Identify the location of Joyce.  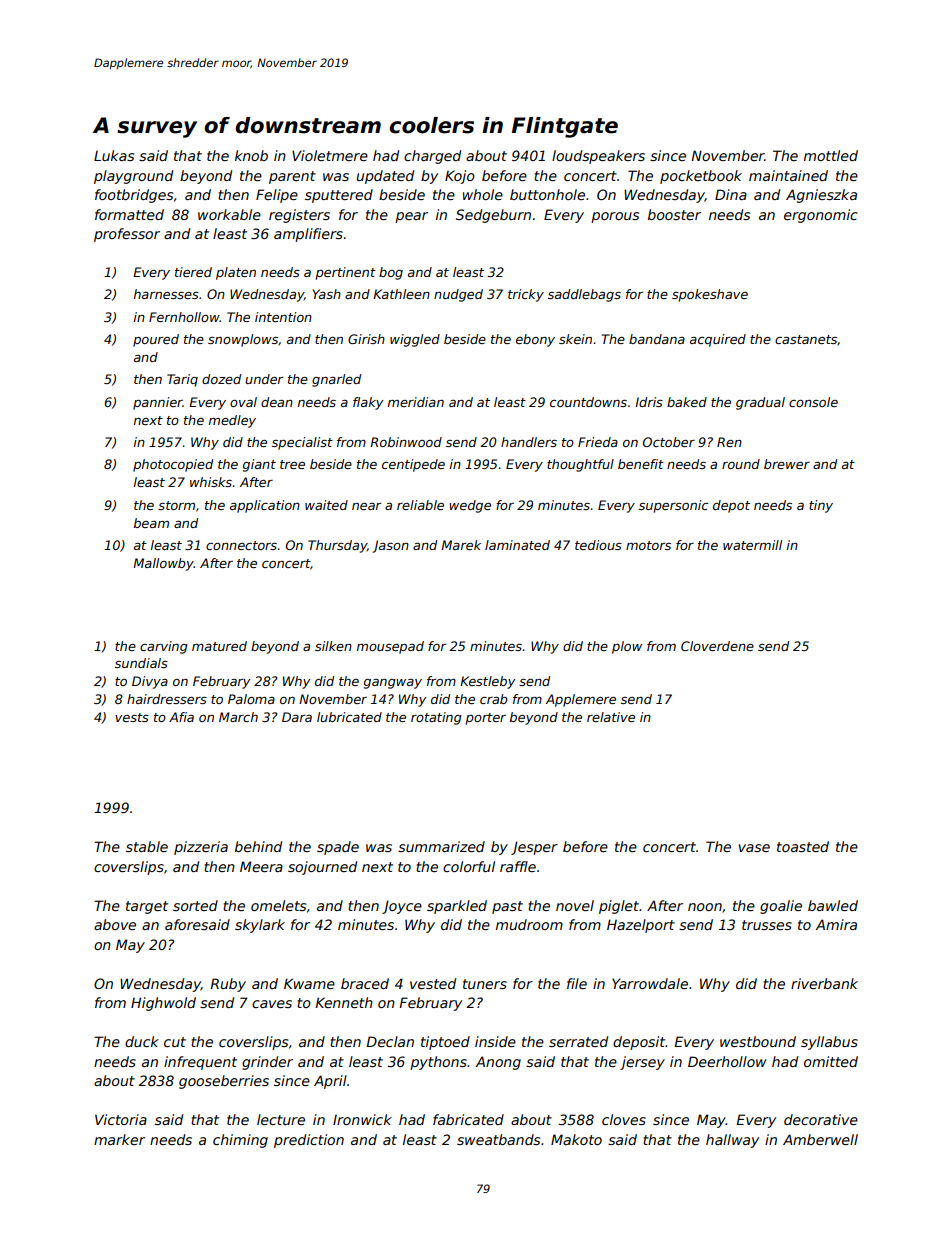
(402, 907).
